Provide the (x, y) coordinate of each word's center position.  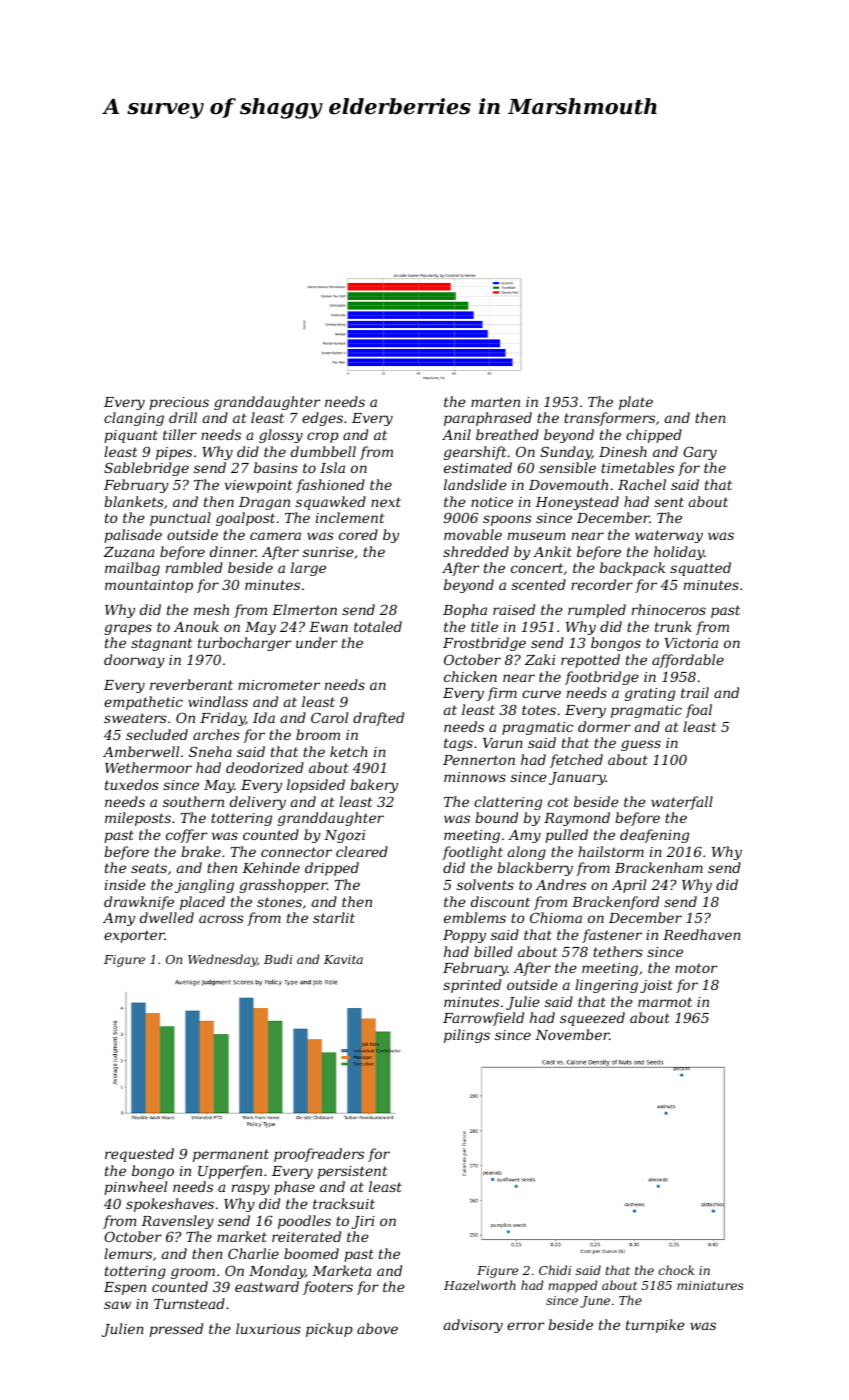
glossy (281, 436)
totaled (378, 626)
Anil (456, 434)
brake (201, 851)
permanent (231, 1155)
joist (656, 986)
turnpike (655, 1326)
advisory (473, 1326)
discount (500, 901)
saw (117, 1305)
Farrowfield (483, 1019)
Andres (561, 884)
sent (669, 502)
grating (650, 694)
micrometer (279, 685)
